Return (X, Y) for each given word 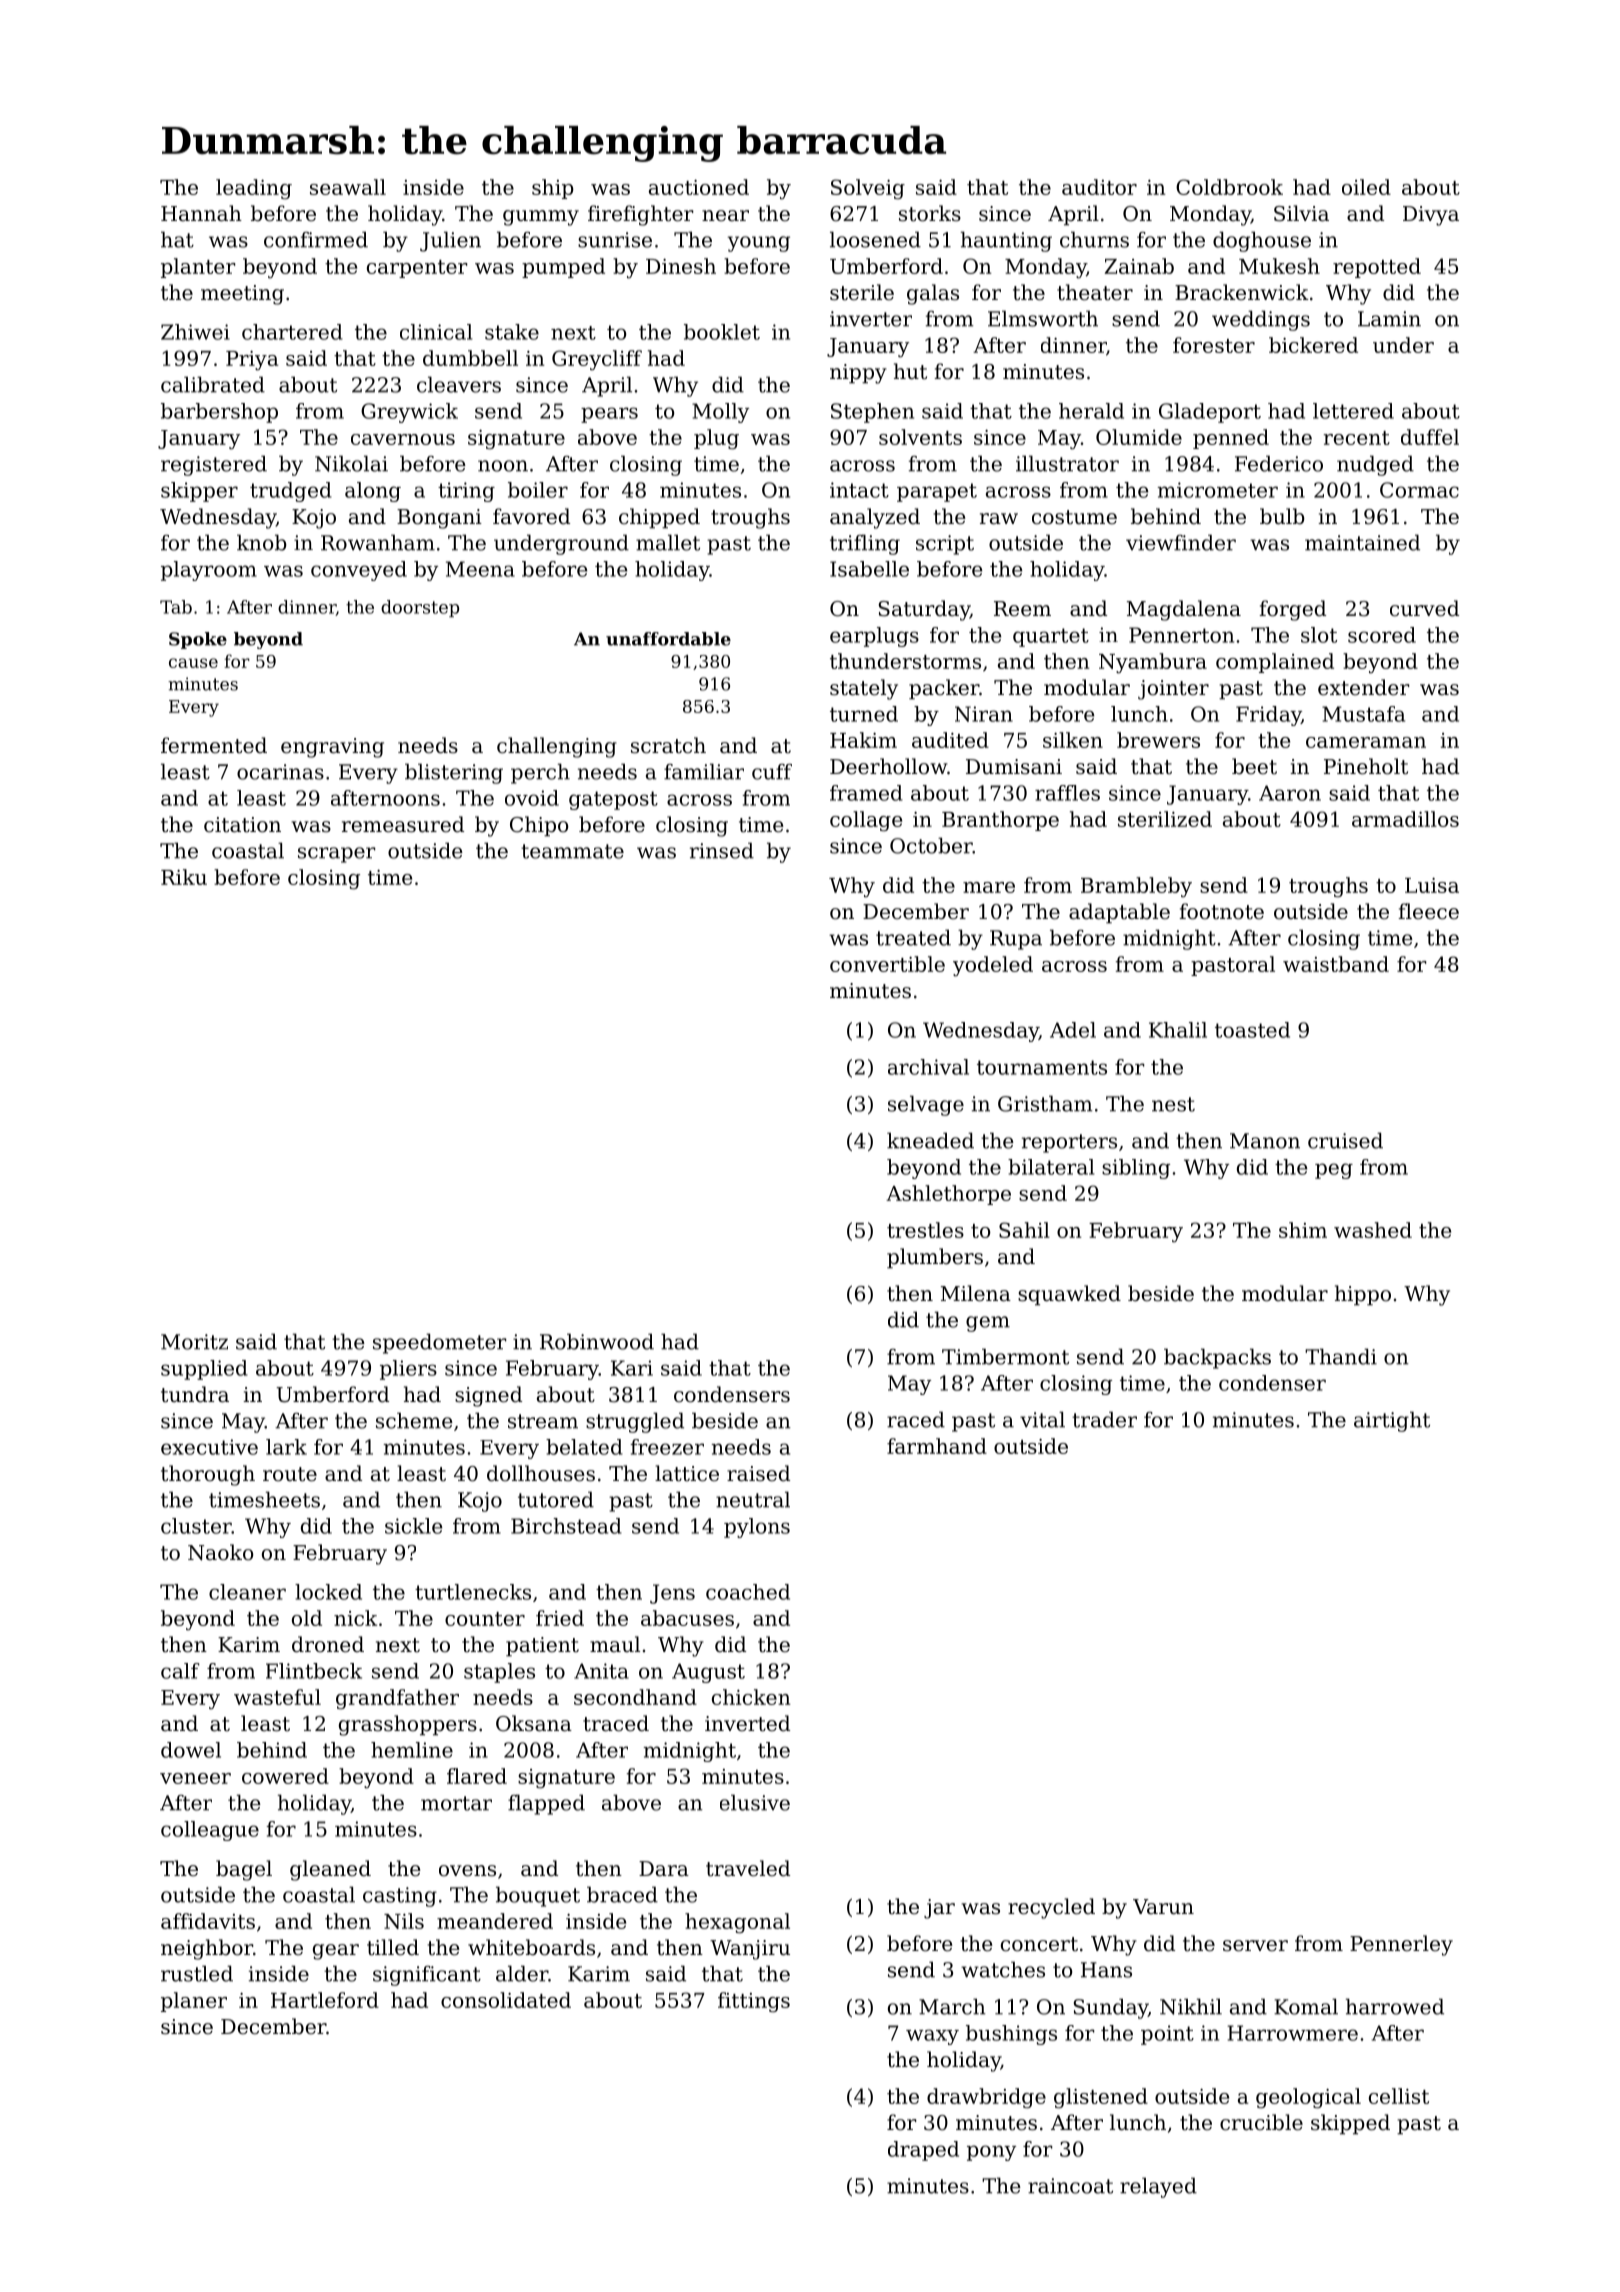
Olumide (1139, 437)
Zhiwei (195, 332)
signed (488, 1396)
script (945, 545)
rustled (197, 1973)
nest (1173, 1104)
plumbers (935, 1258)
